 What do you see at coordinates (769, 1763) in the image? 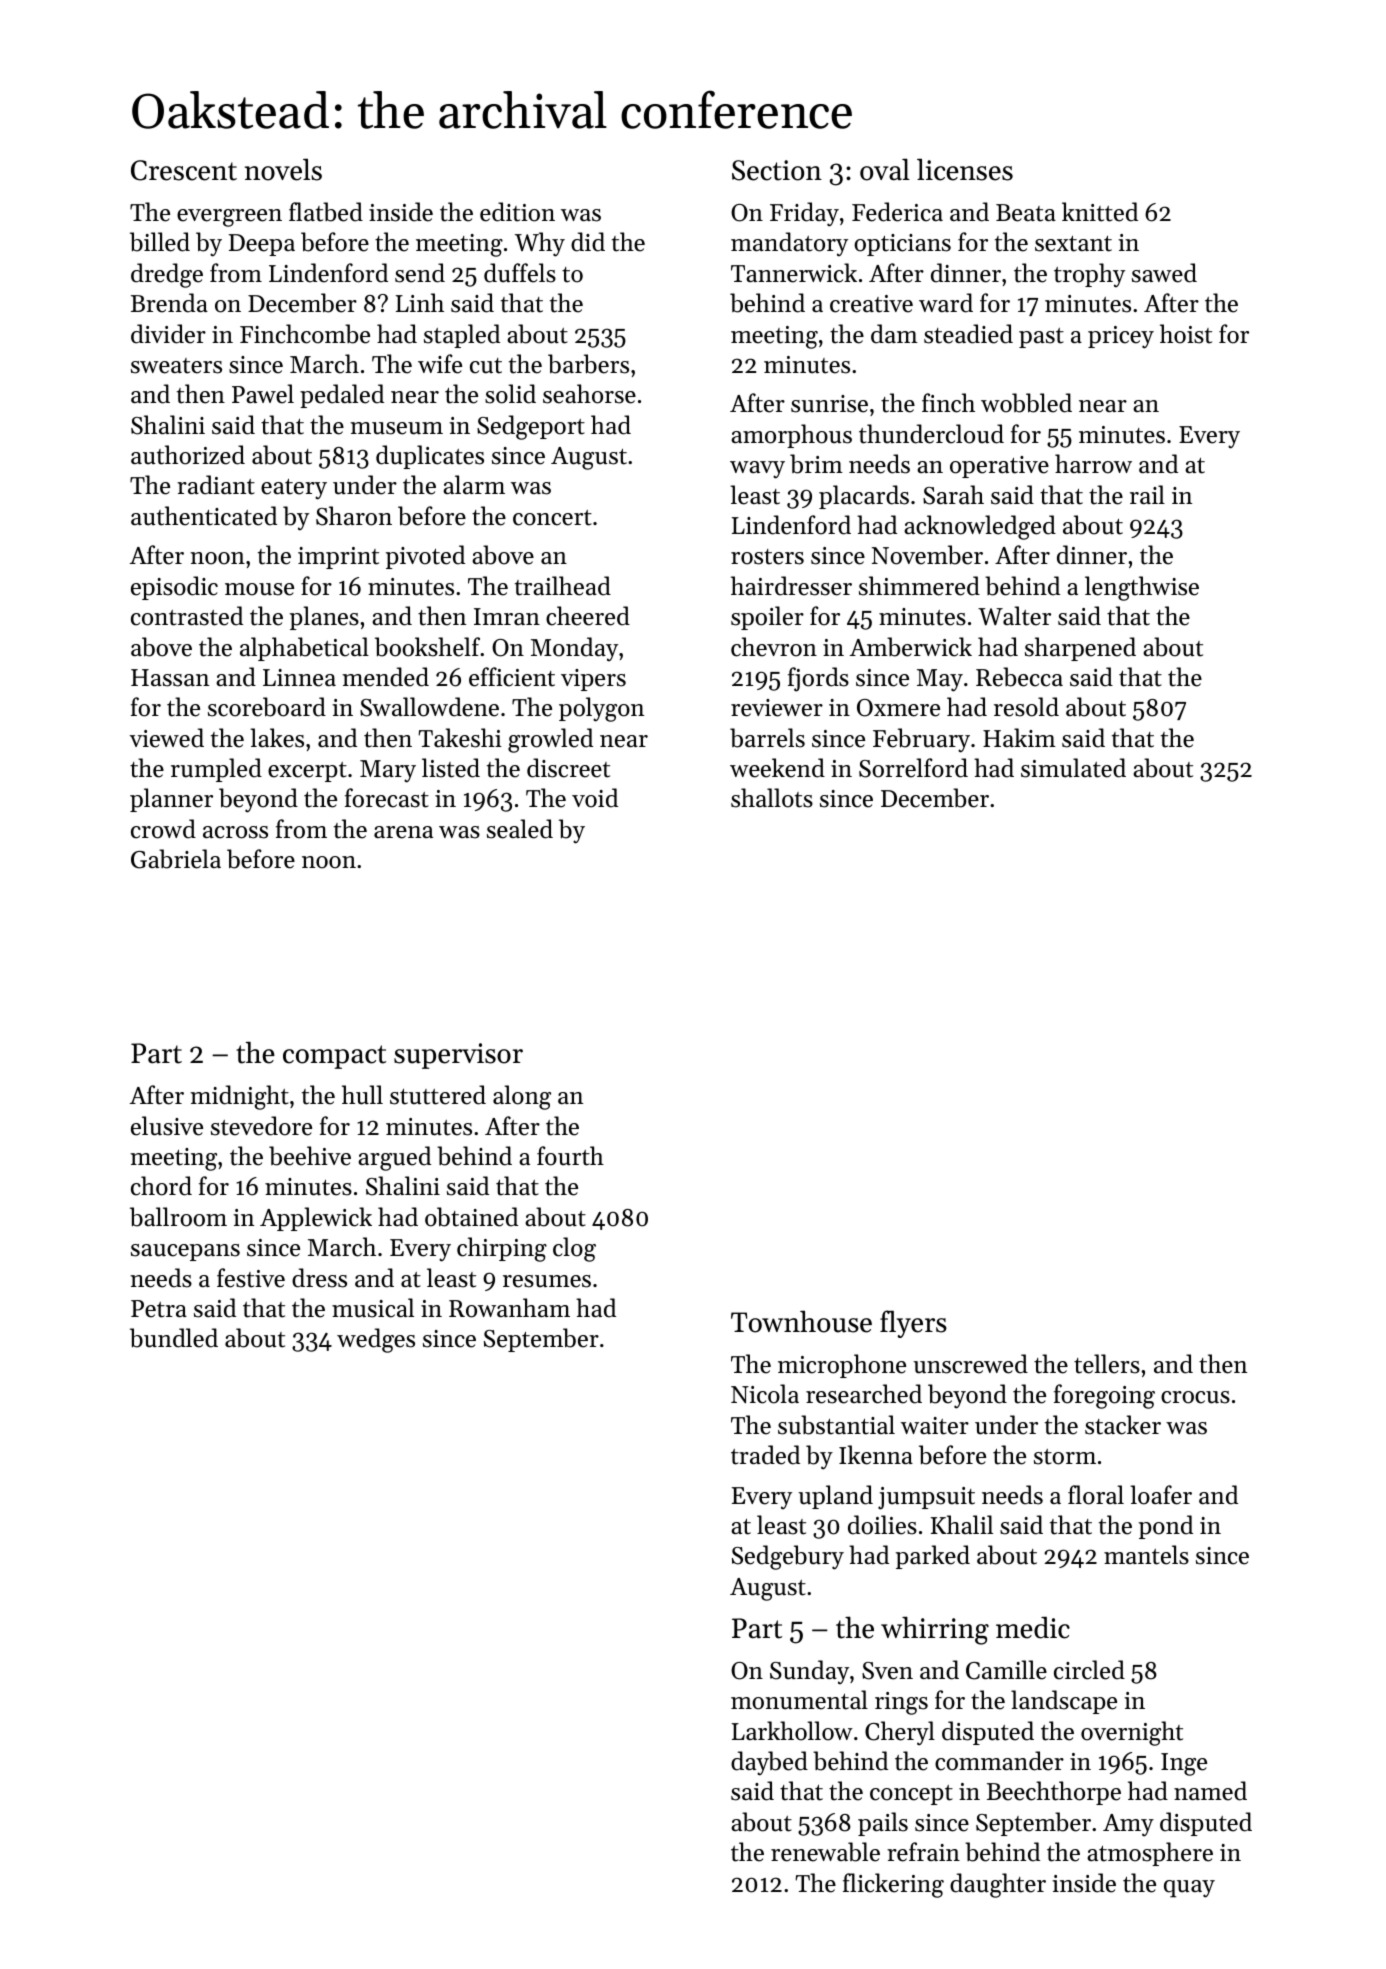
I see `daybed` at bounding box center [769, 1763].
